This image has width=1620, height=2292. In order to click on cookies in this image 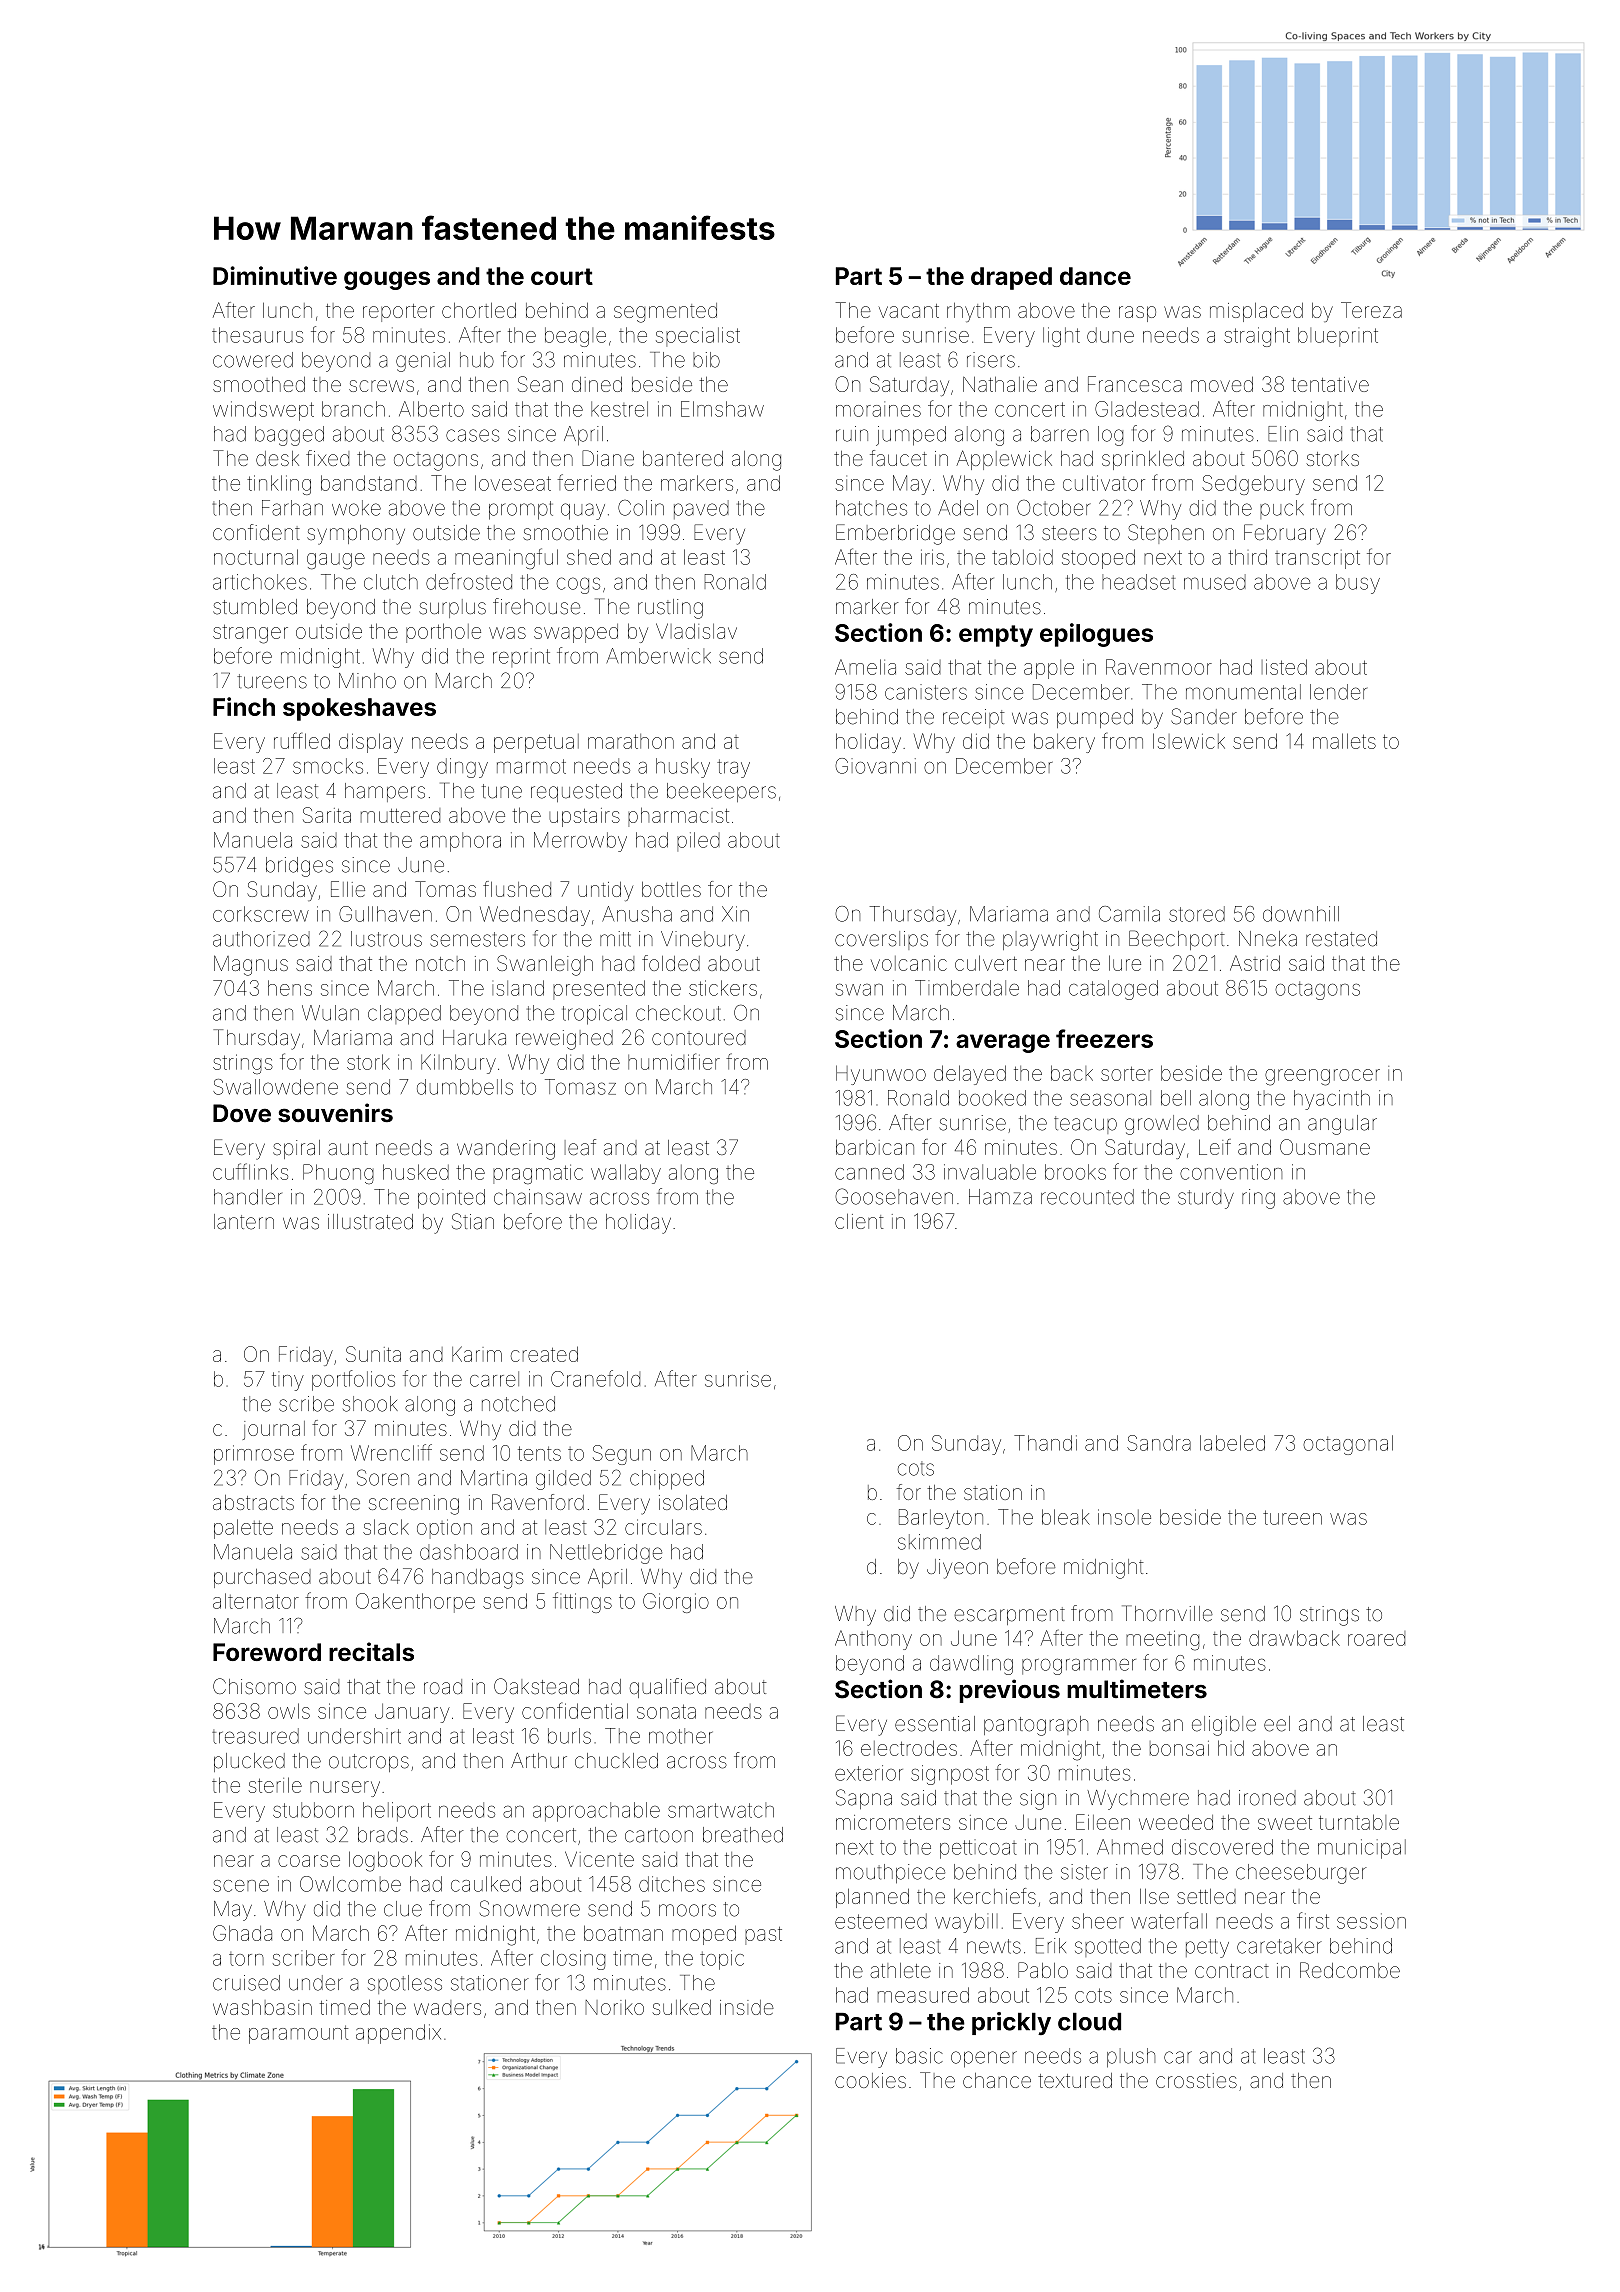, I will do `click(870, 2080)`.
